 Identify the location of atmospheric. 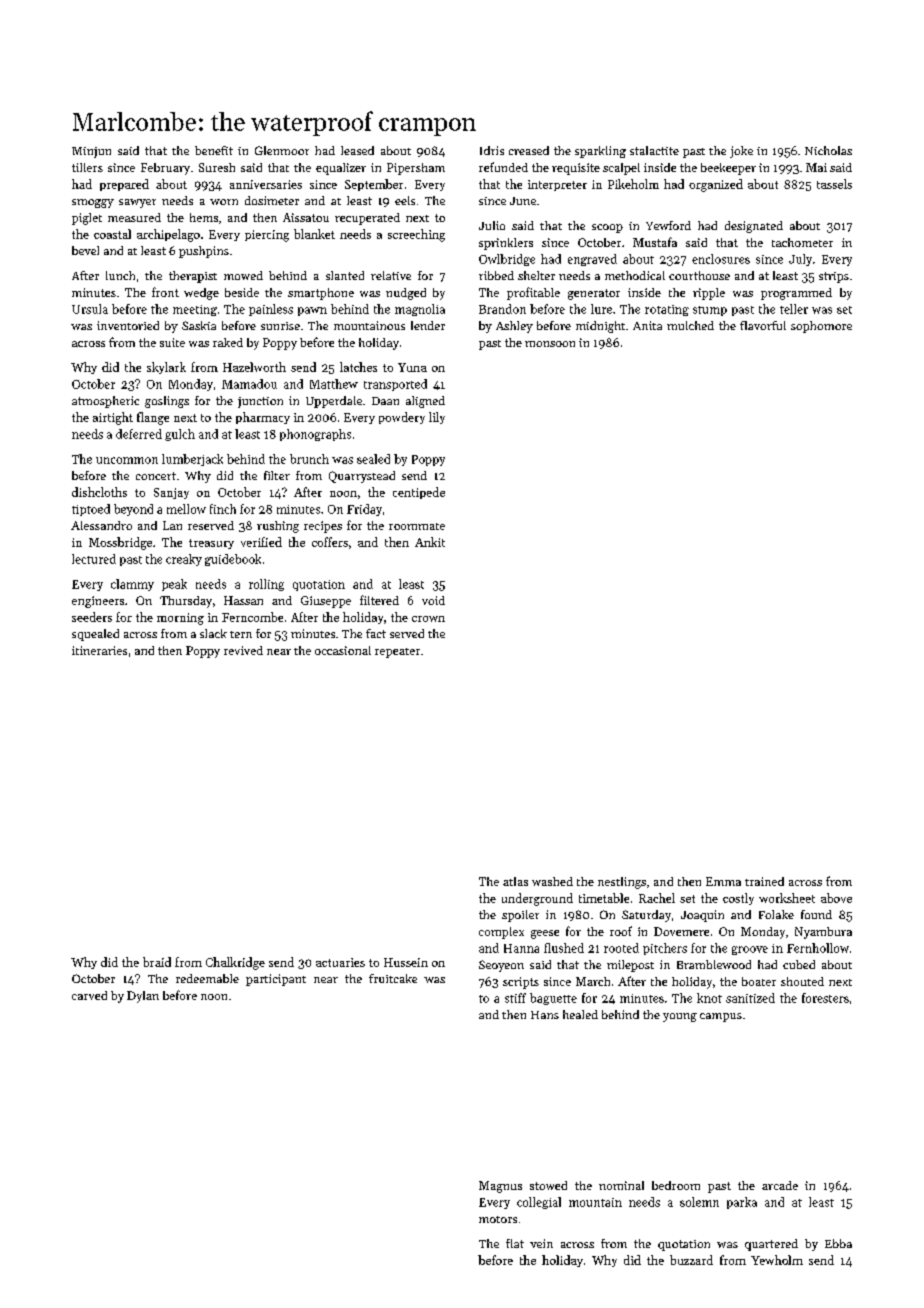
(105, 402).
